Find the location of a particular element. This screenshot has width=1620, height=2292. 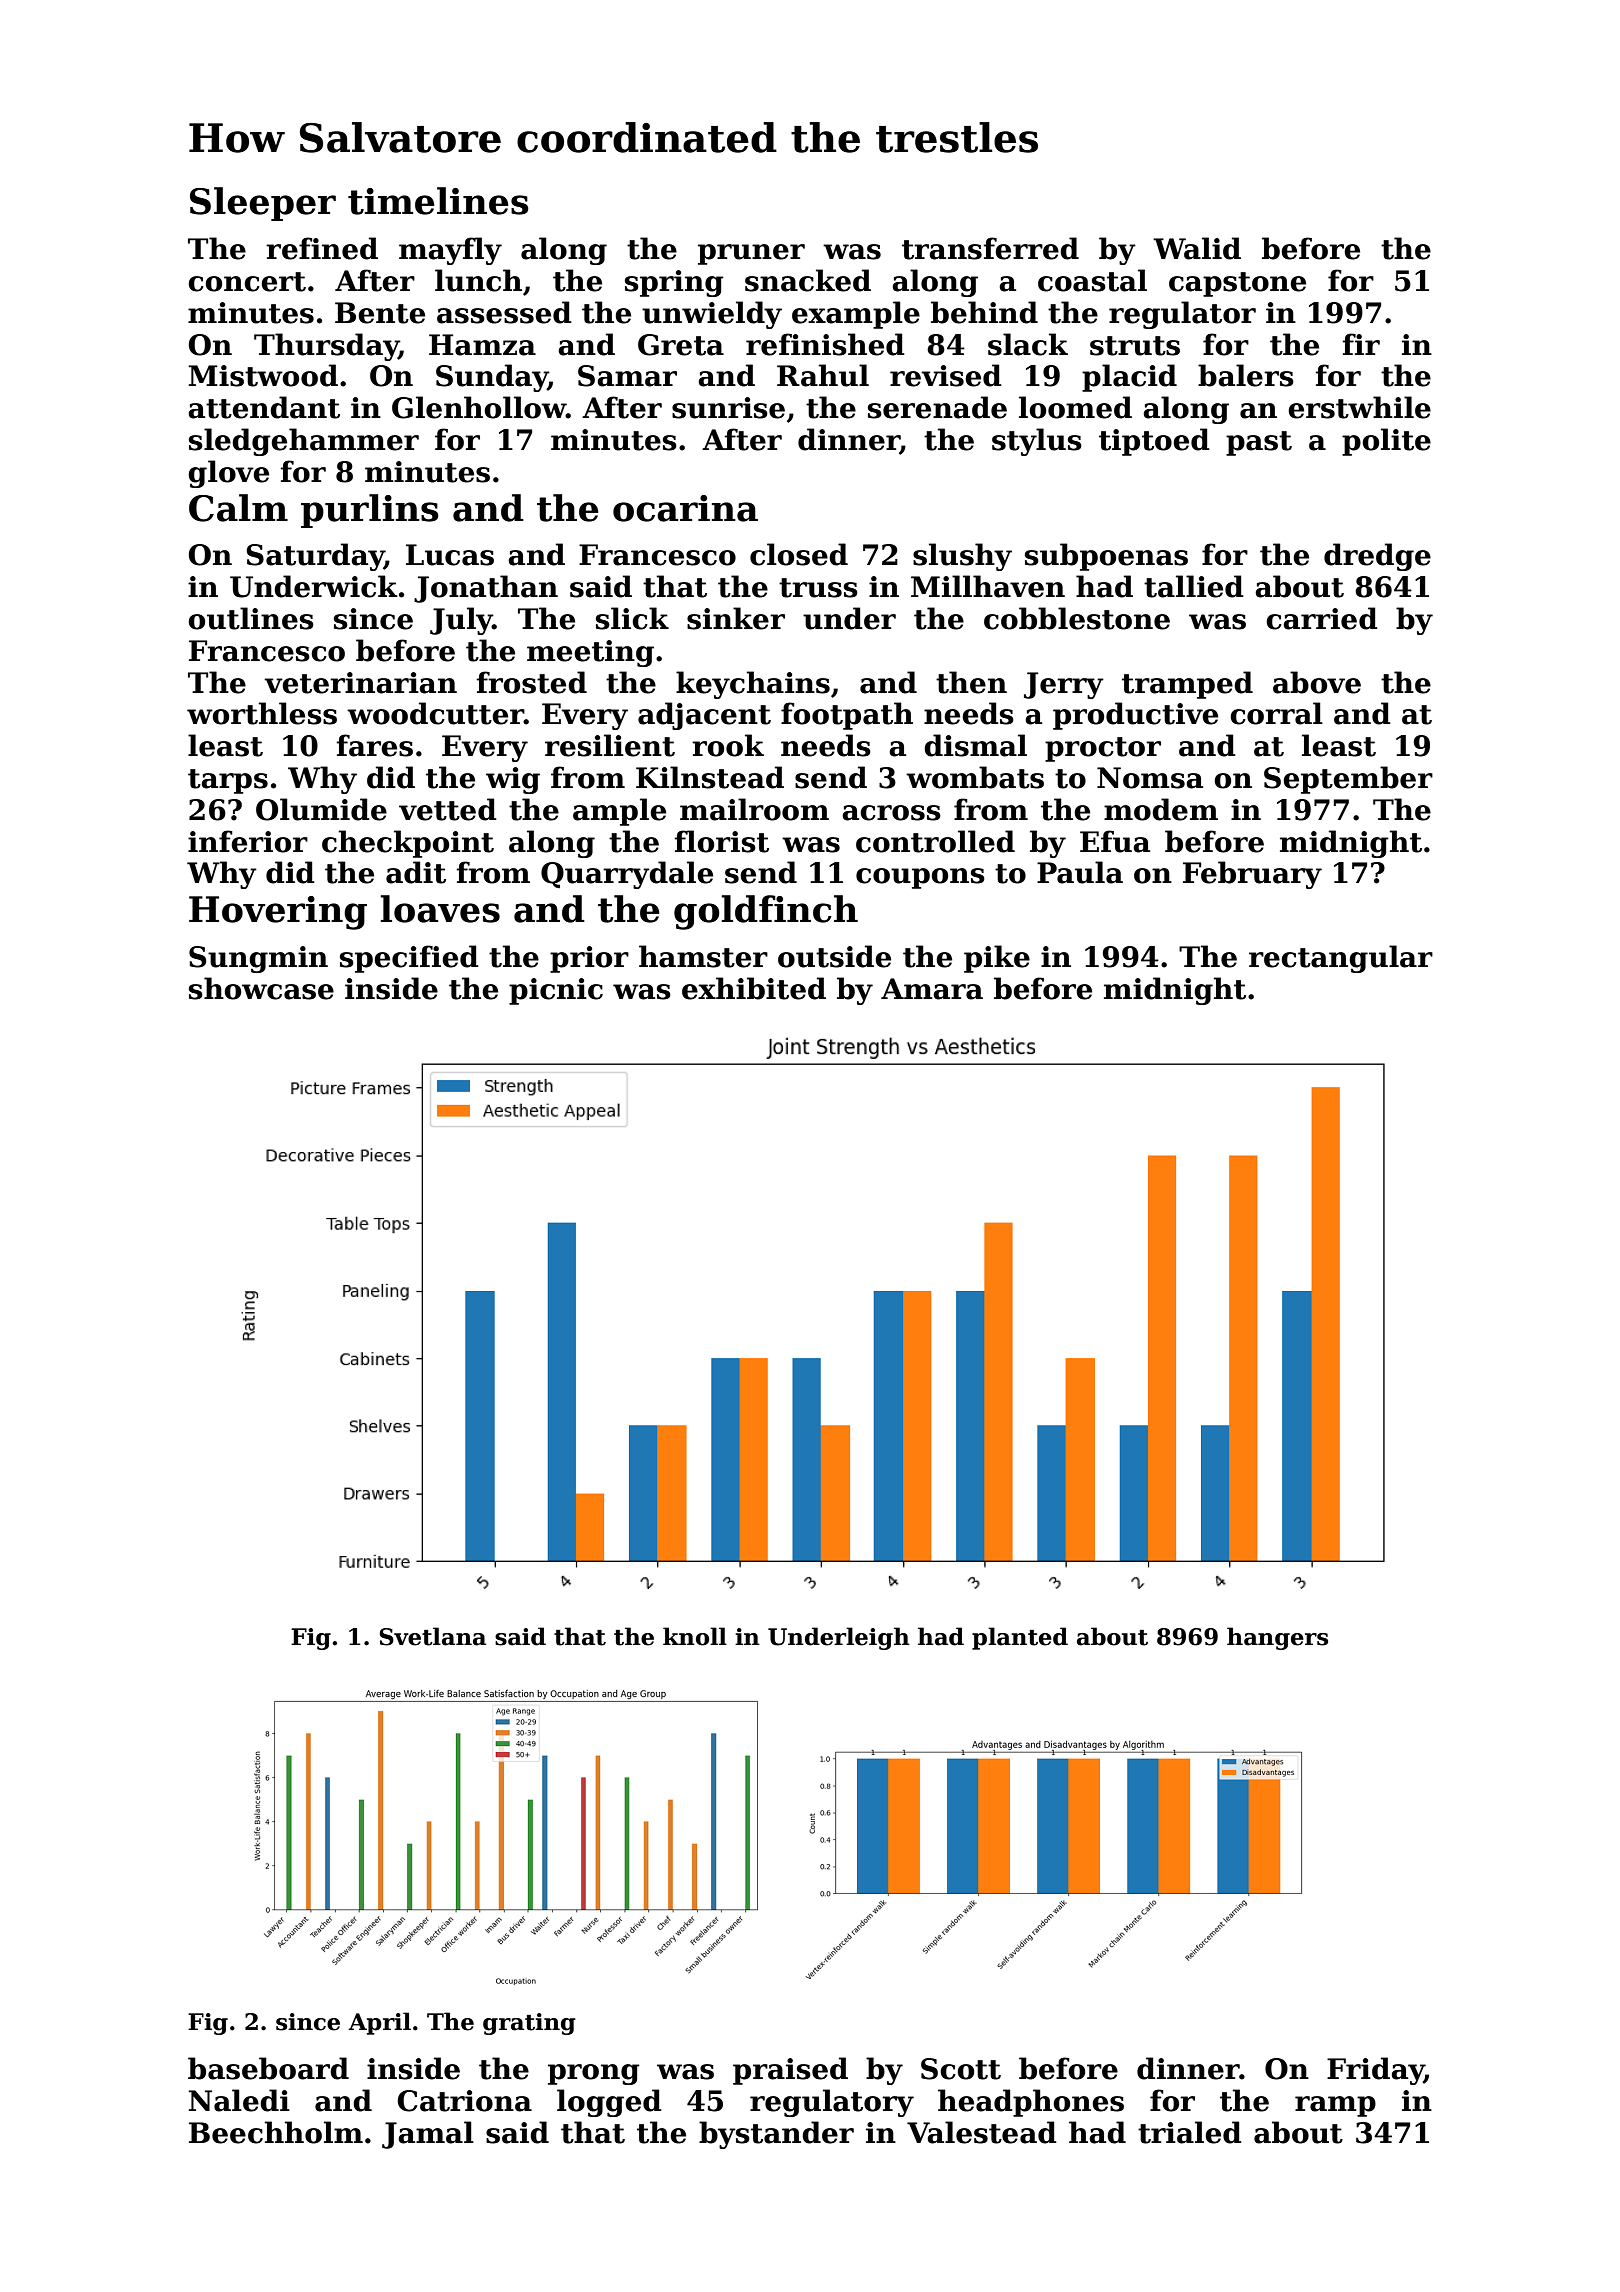

prong is located at coordinates (594, 2074).
